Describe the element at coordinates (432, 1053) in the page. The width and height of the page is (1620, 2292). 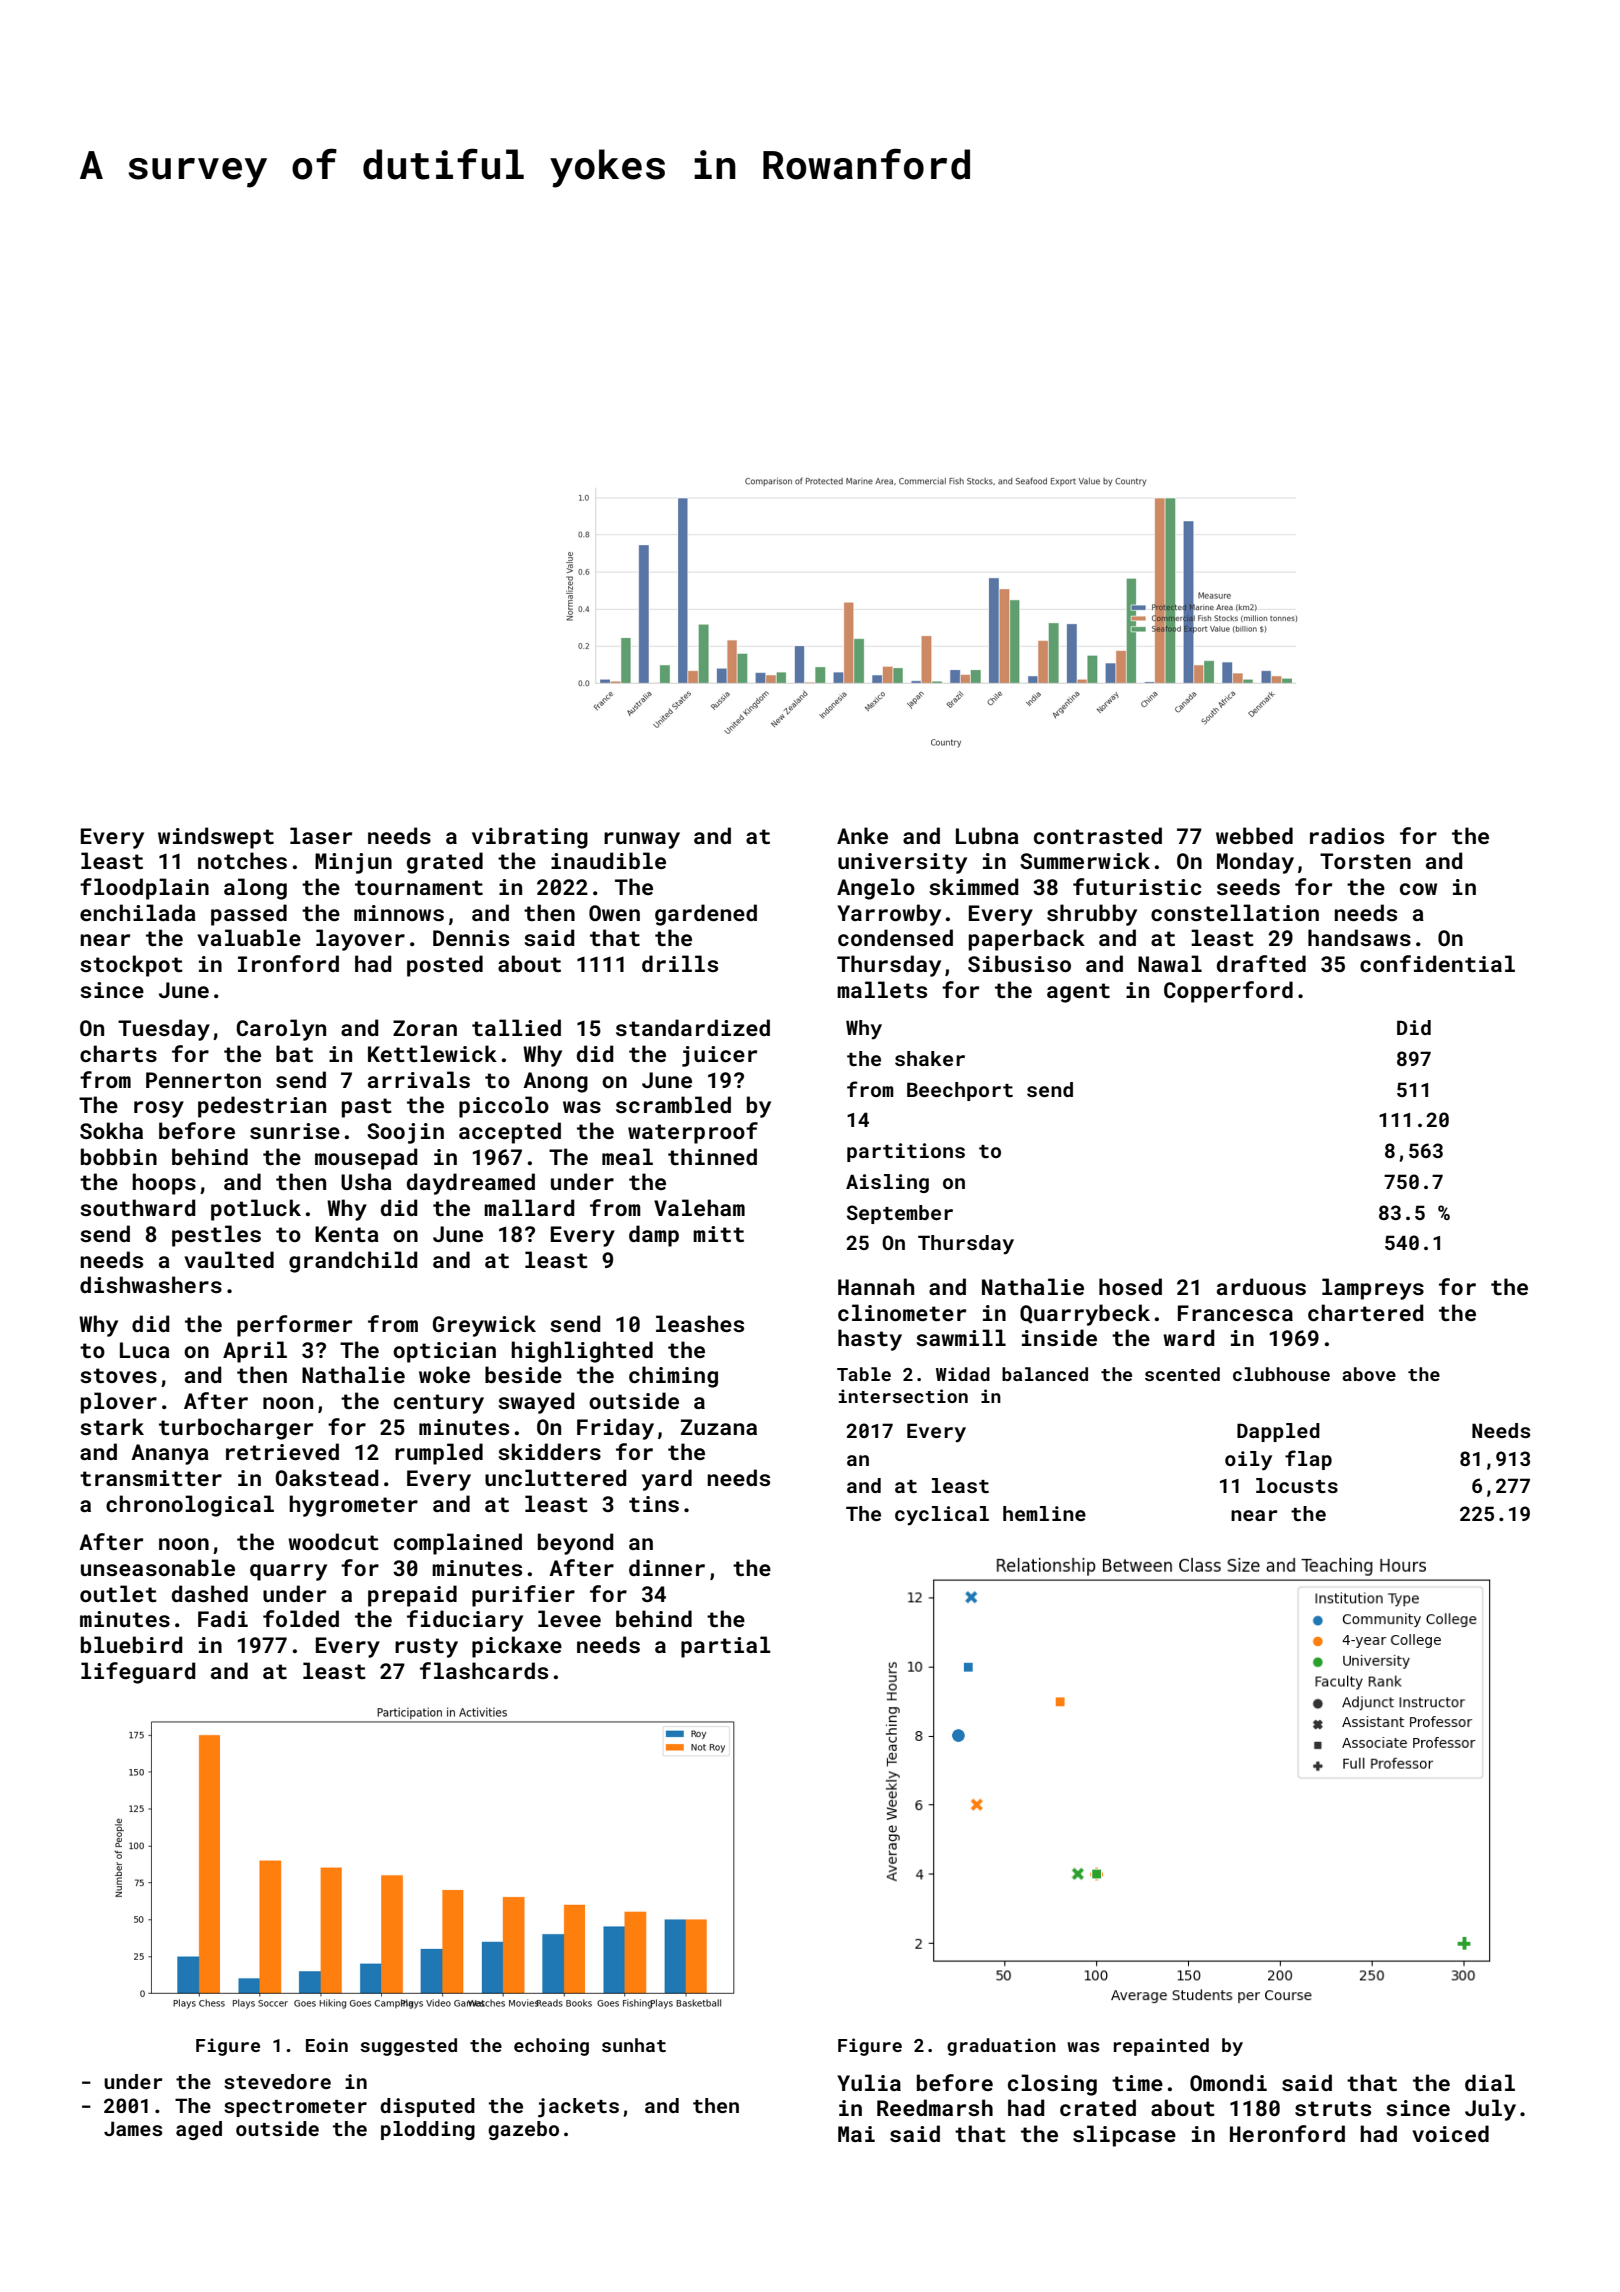
I see `Kettlewick` at that location.
